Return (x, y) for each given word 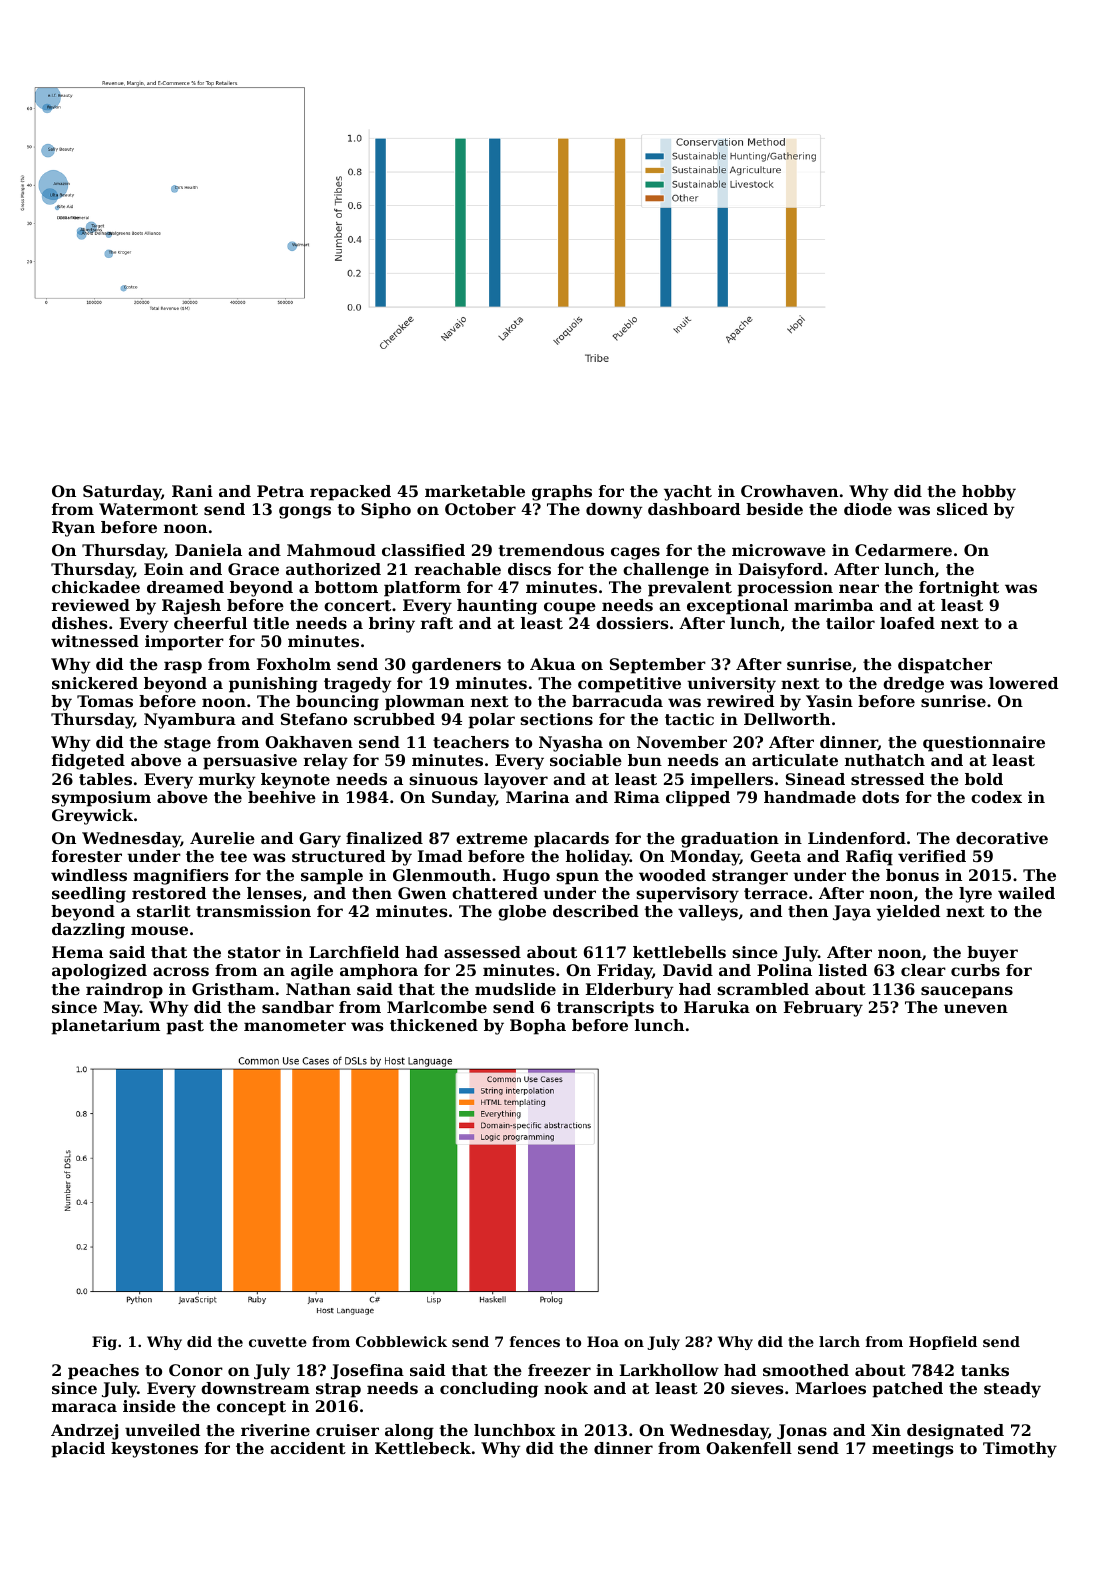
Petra (280, 491)
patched (907, 1390)
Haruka (717, 1007)
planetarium (105, 1027)
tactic (689, 719)
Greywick (92, 817)
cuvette (278, 1342)
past (185, 1027)
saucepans (967, 992)
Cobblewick (401, 1341)
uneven (976, 1008)
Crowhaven (789, 491)
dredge (913, 685)
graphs (562, 493)
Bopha (538, 1027)
